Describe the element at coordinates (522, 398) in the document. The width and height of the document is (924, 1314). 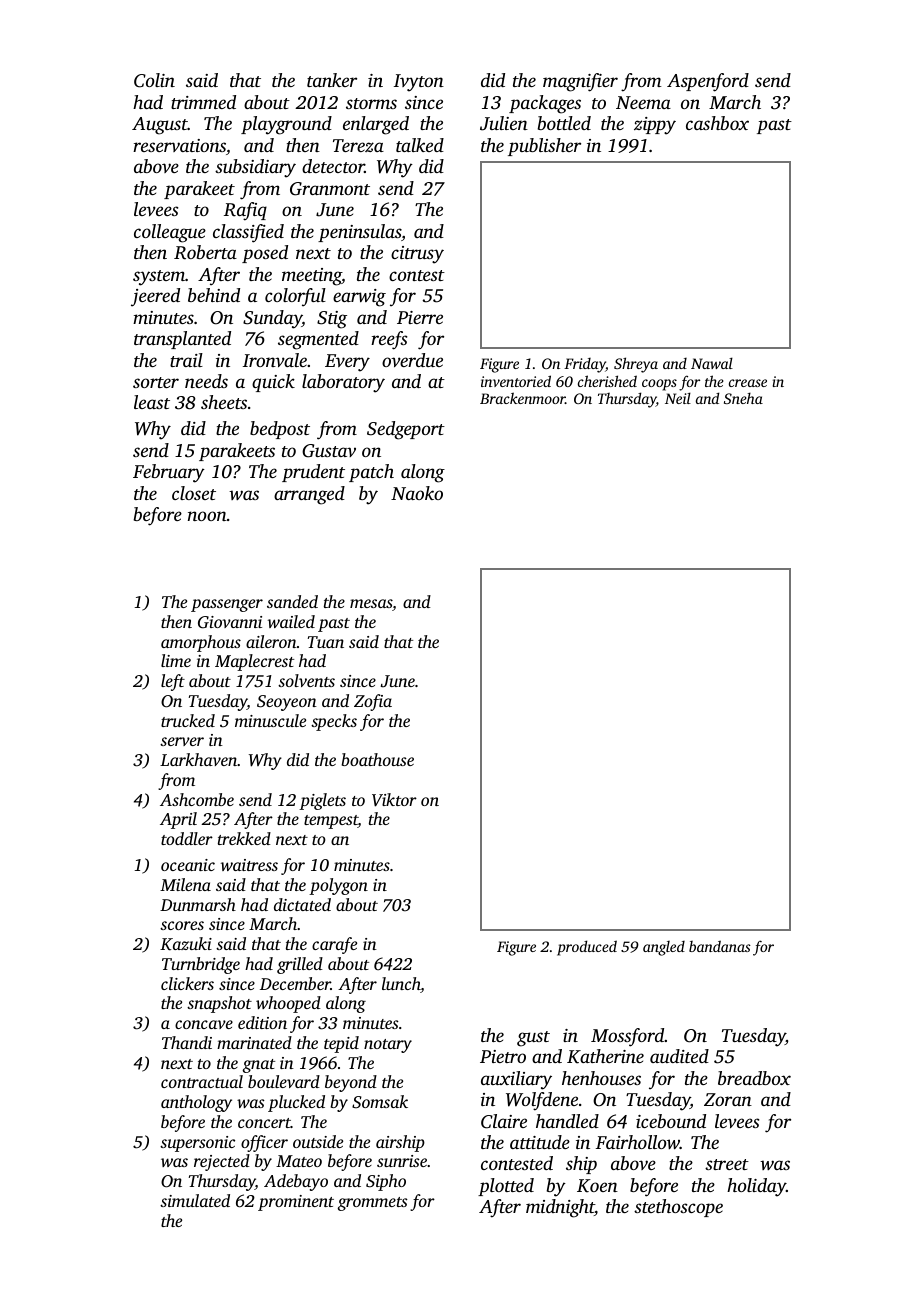
I see `Brackenmoor` at that location.
